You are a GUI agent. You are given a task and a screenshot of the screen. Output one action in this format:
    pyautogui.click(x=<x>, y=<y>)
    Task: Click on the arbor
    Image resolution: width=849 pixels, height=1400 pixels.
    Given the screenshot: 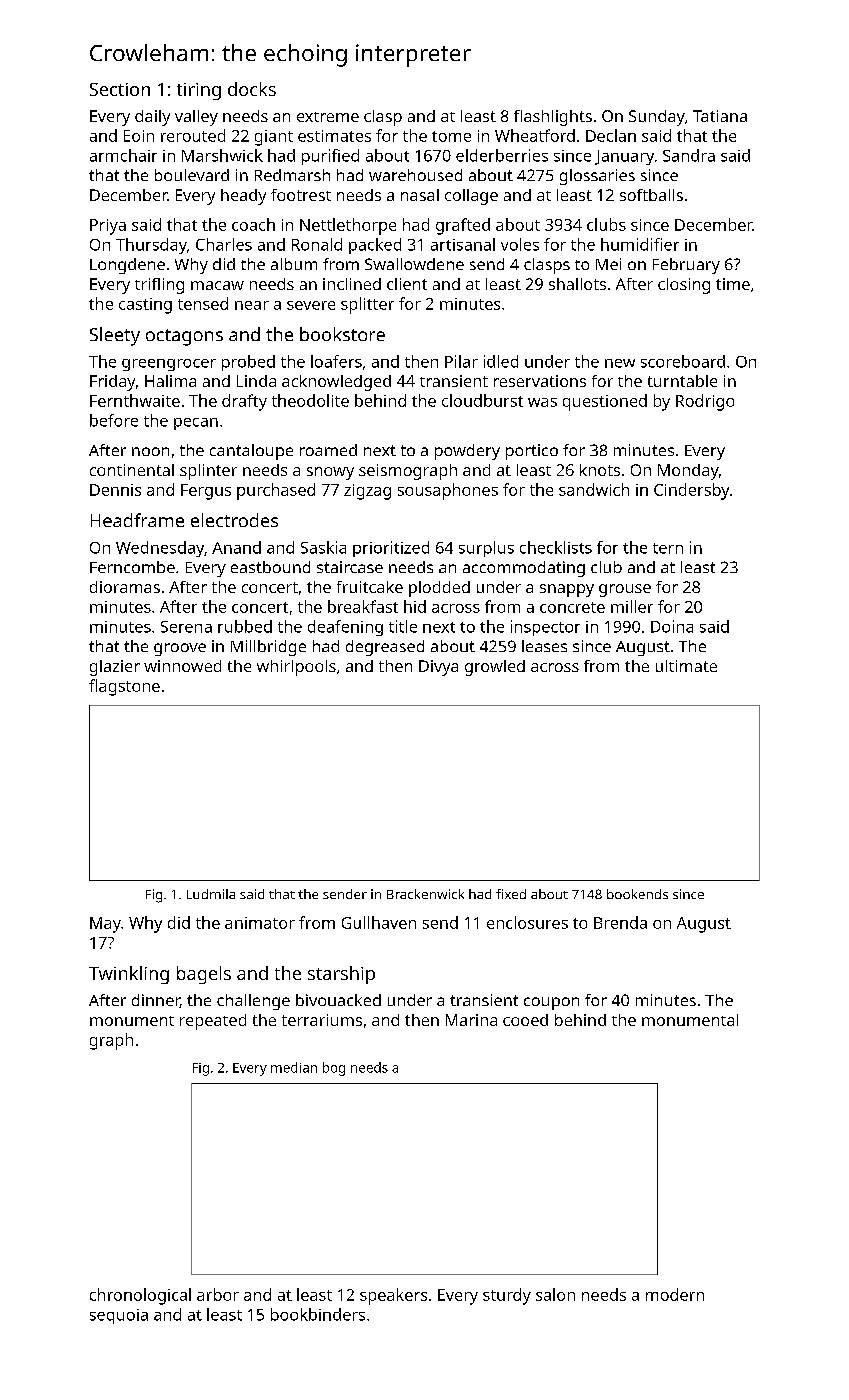 What is the action you would take?
    pyautogui.click(x=218, y=1294)
